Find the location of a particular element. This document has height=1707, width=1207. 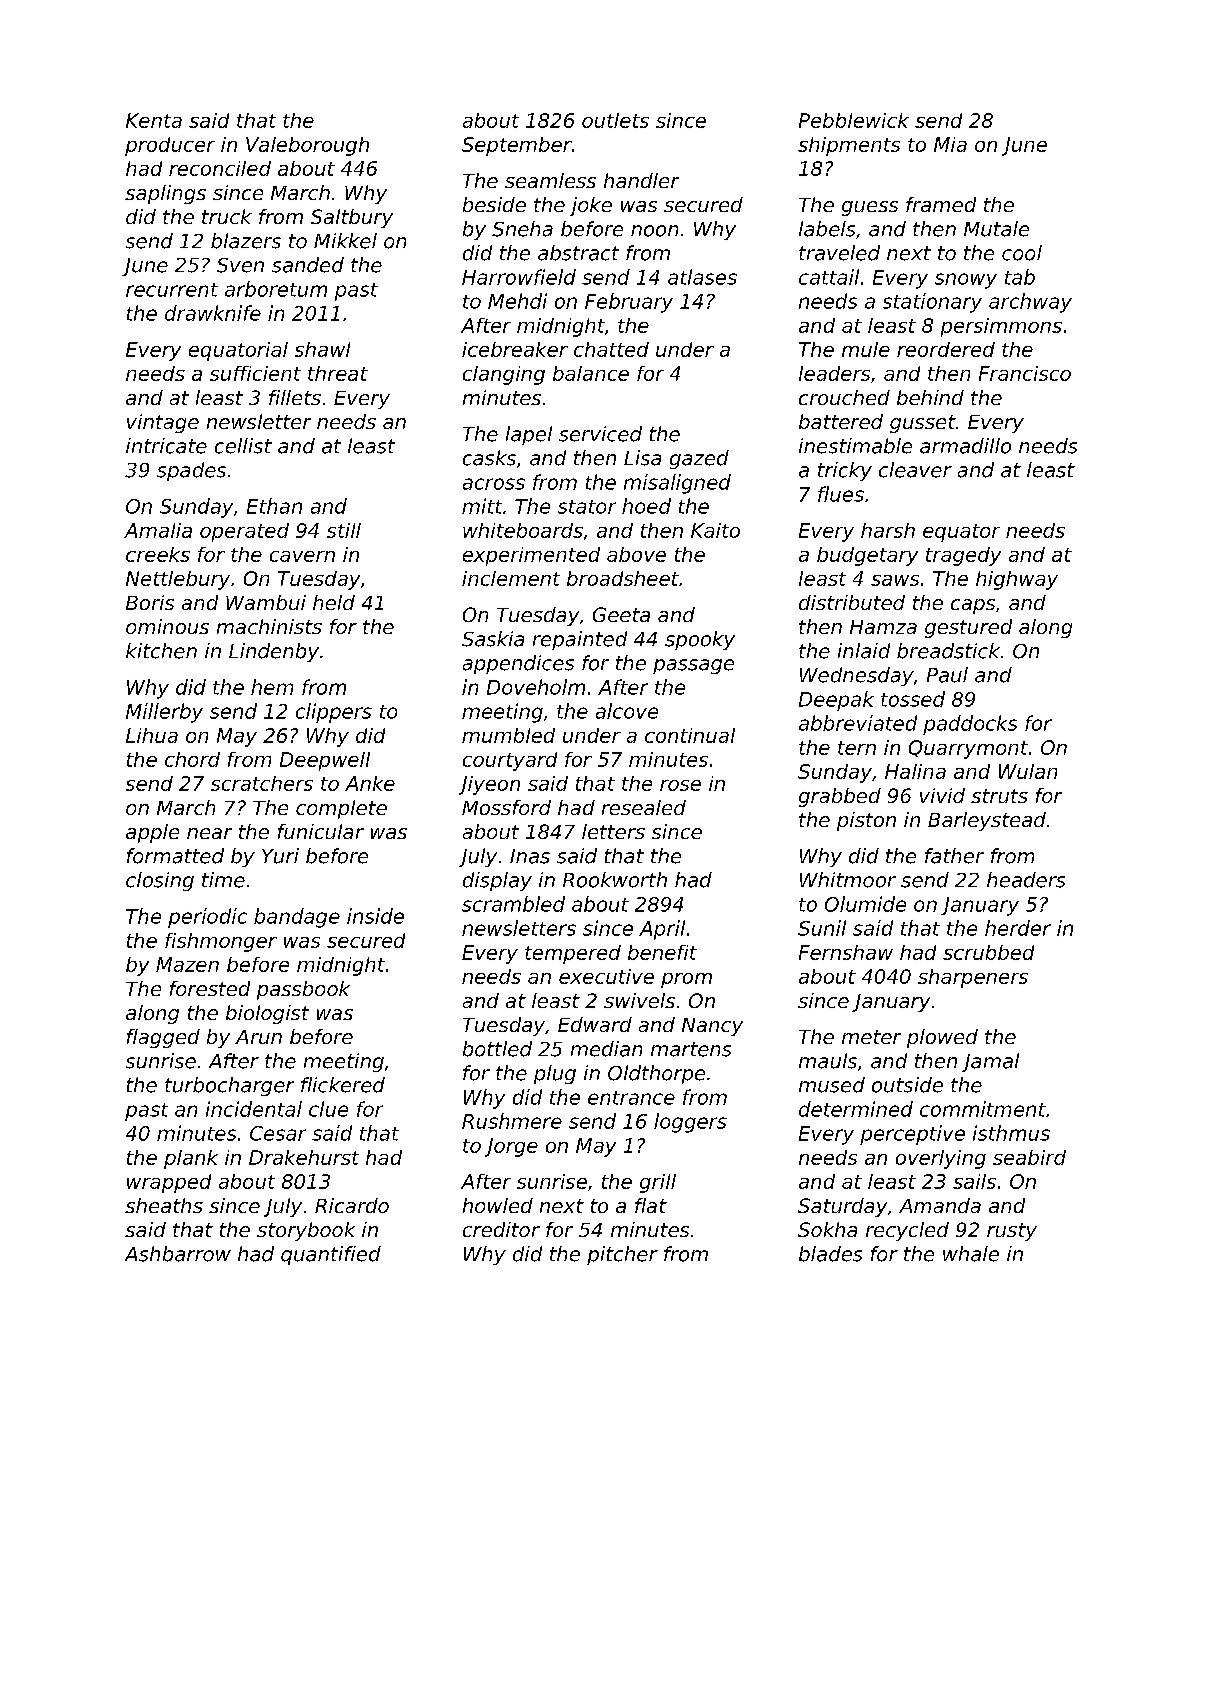

Rookworth is located at coordinates (615, 880).
